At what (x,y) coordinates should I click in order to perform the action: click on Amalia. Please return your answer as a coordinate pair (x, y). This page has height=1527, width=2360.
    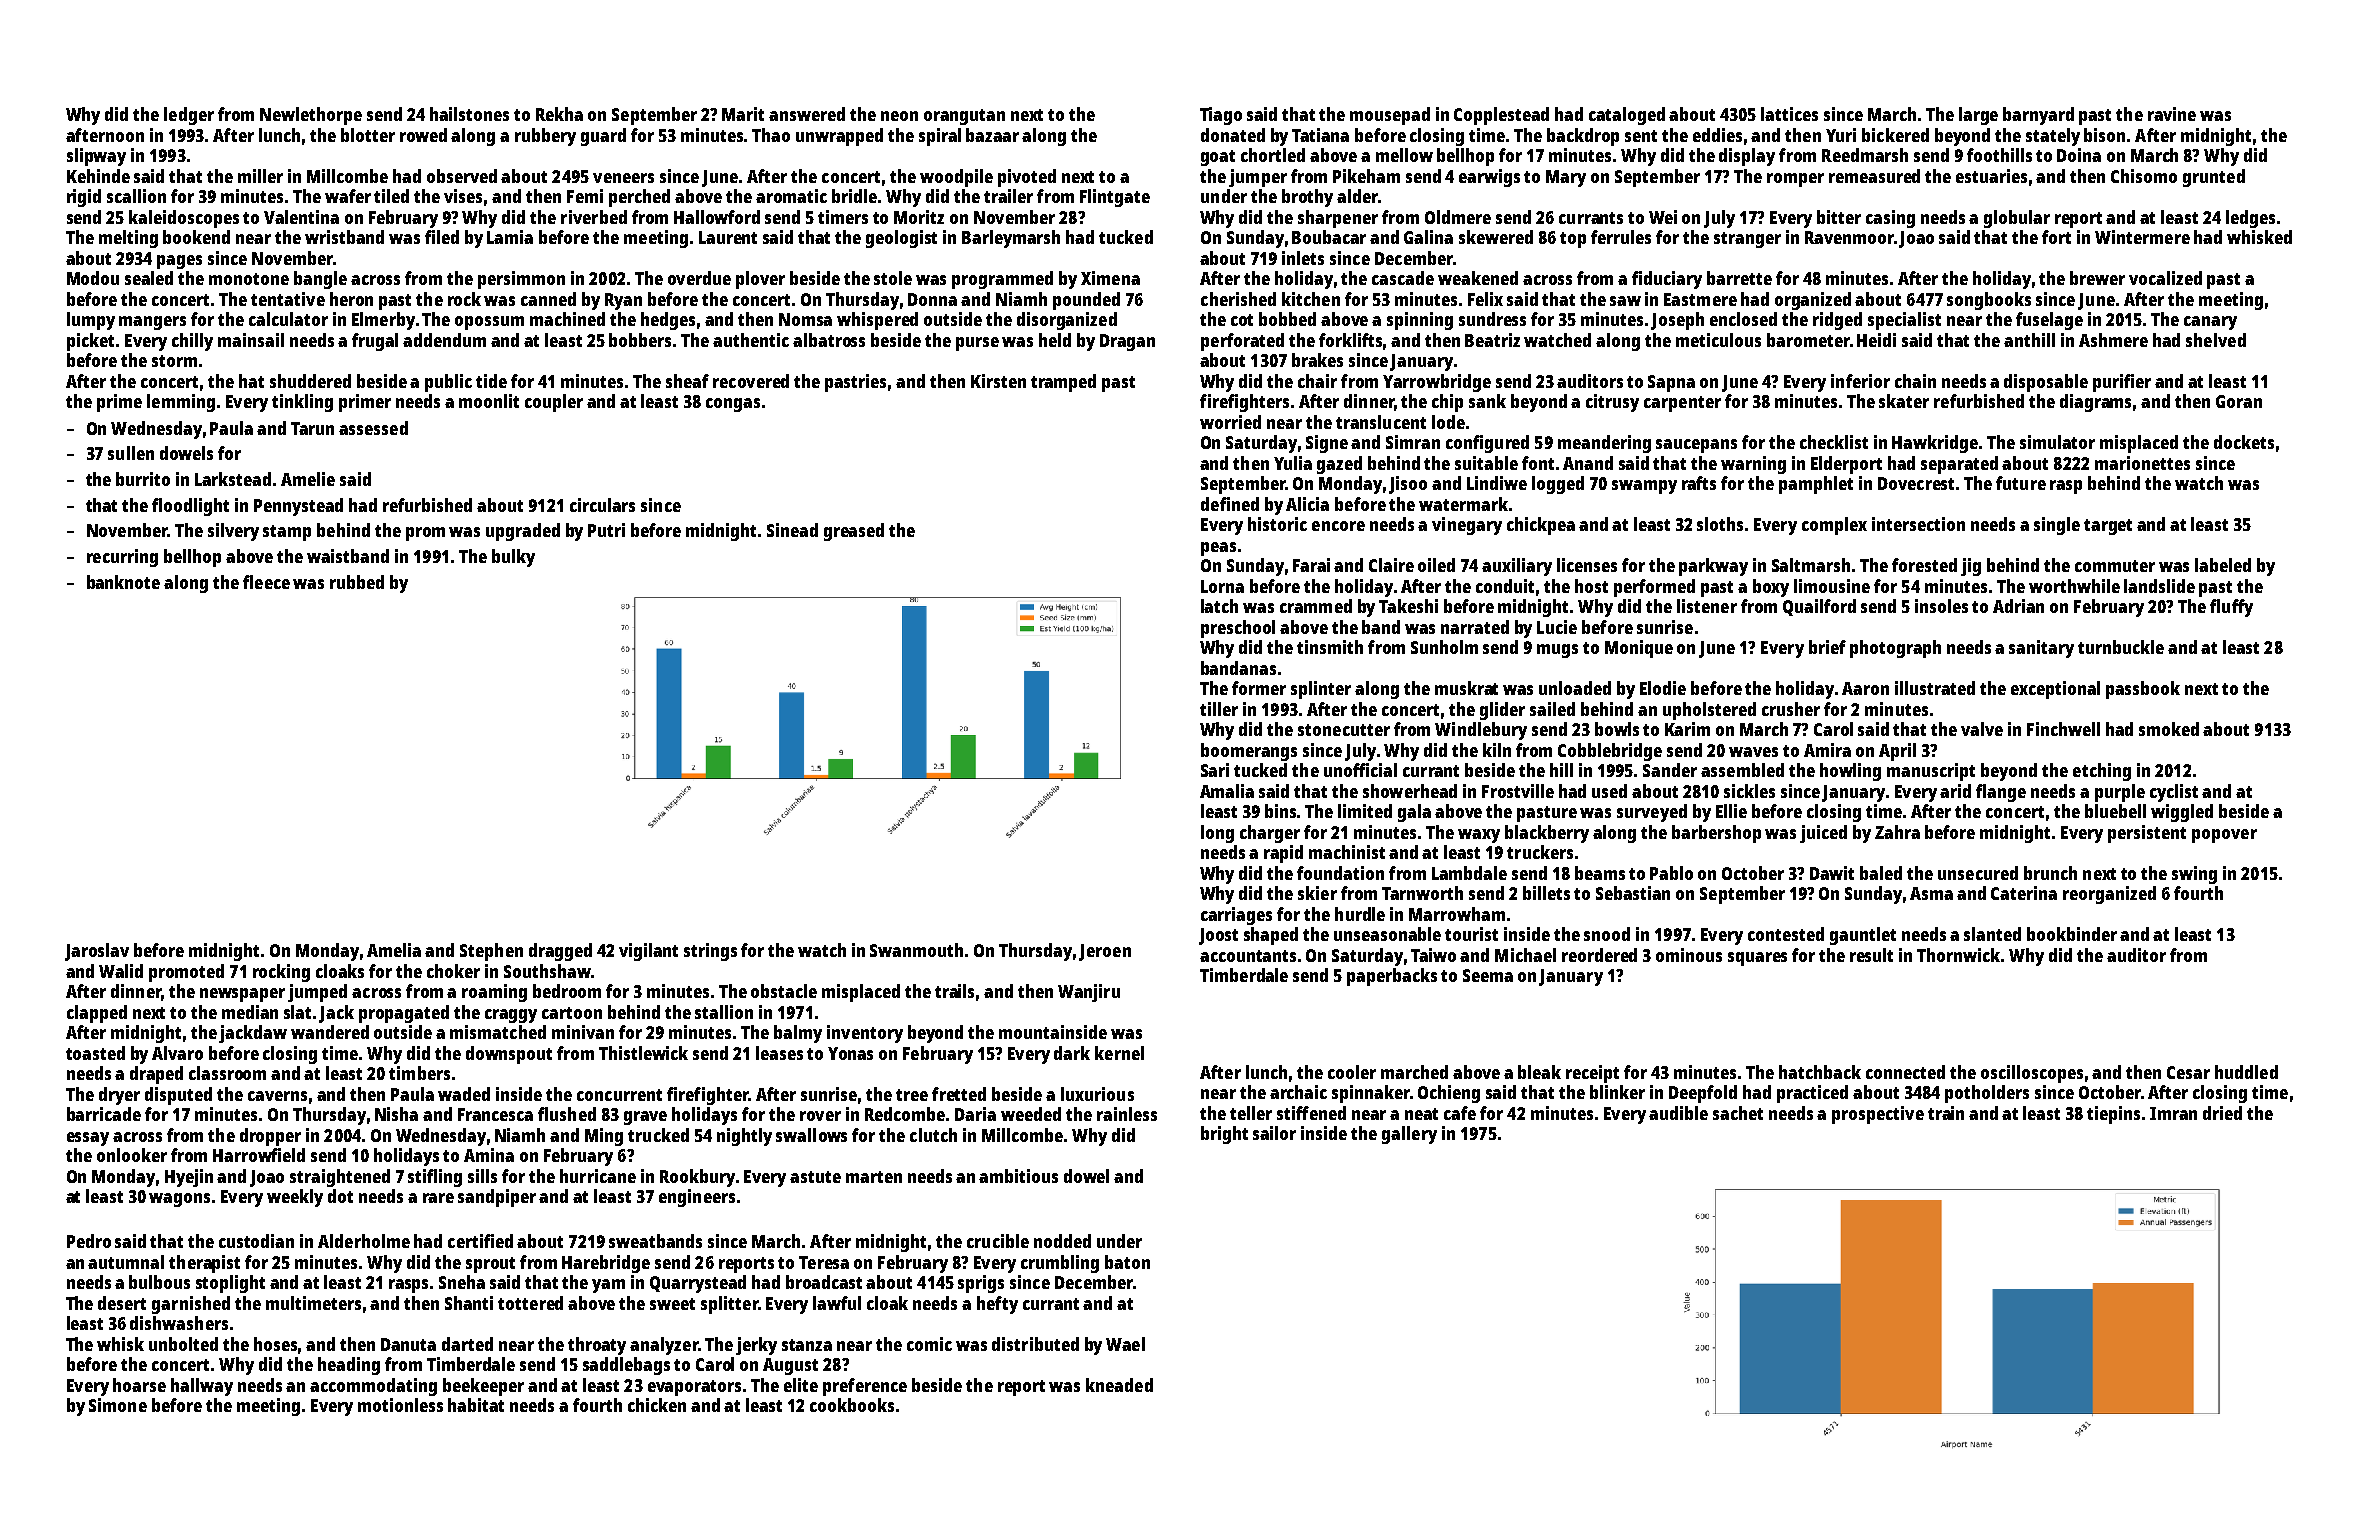
    Looking at the image, I should click on (1227, 791).
